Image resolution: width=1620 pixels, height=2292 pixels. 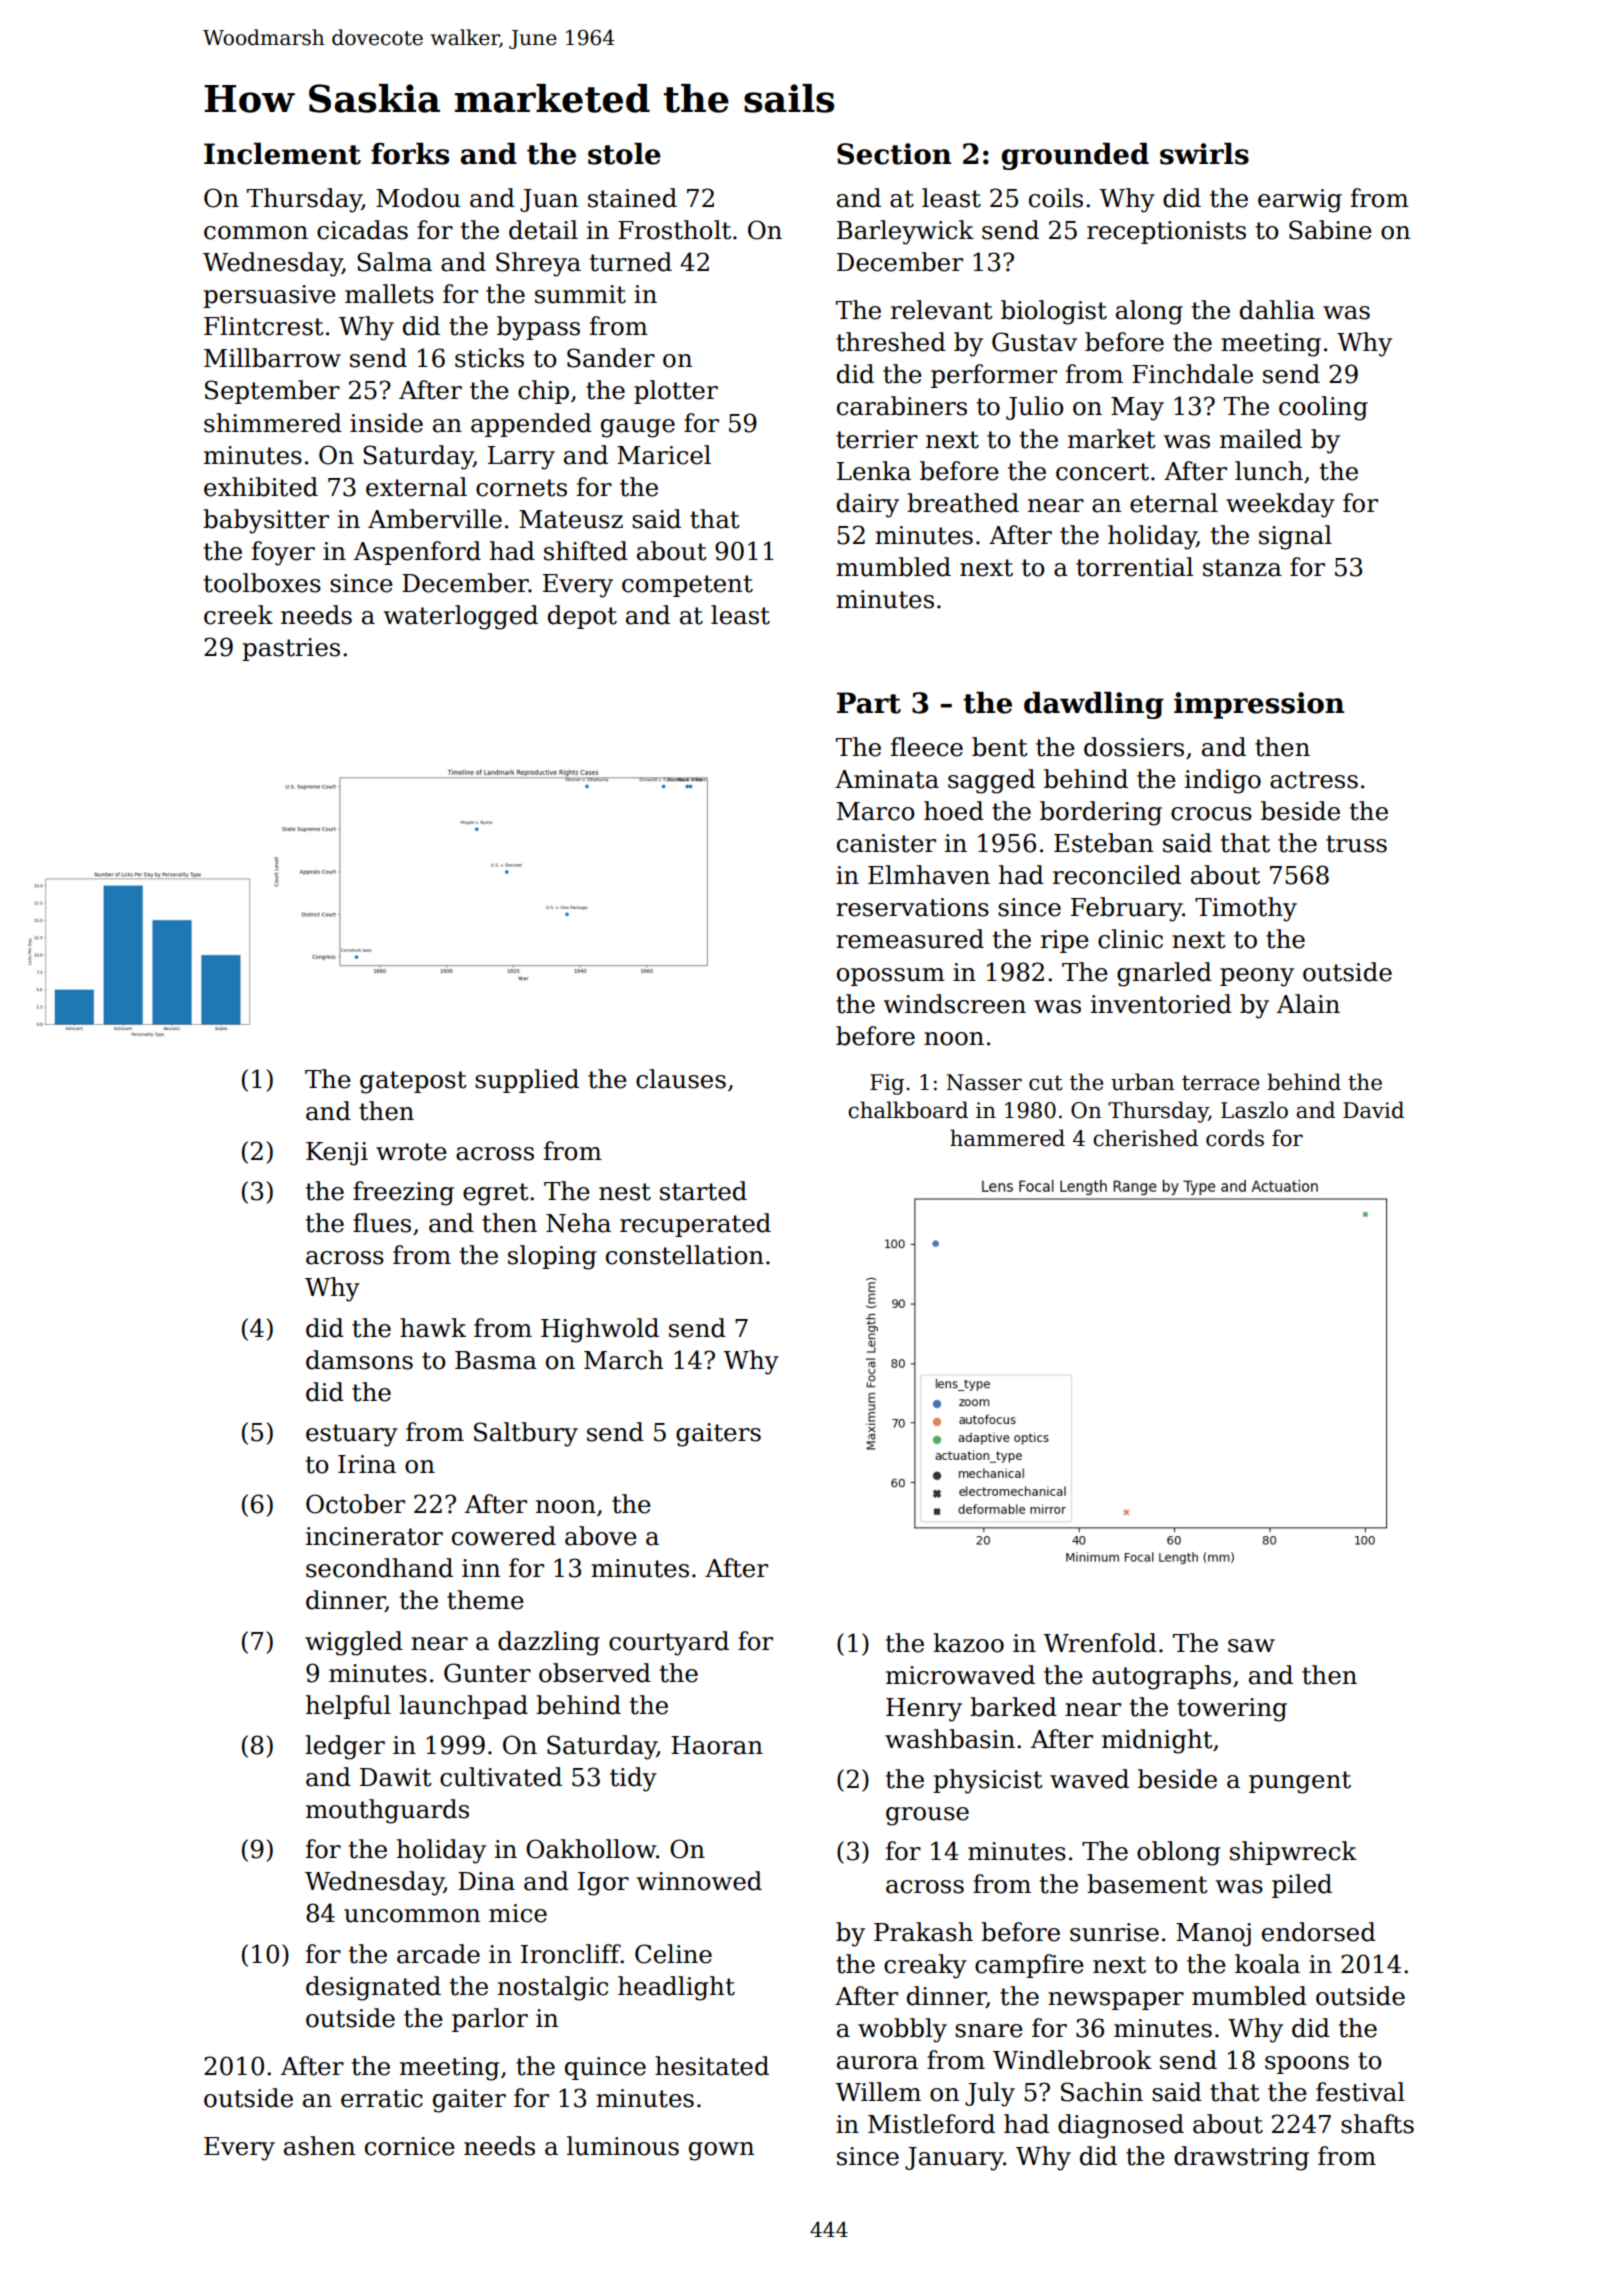 What do you see at coordinates (261, 487) in the screenshot?
I see `exhibited` at bounding box center [261, 487].
